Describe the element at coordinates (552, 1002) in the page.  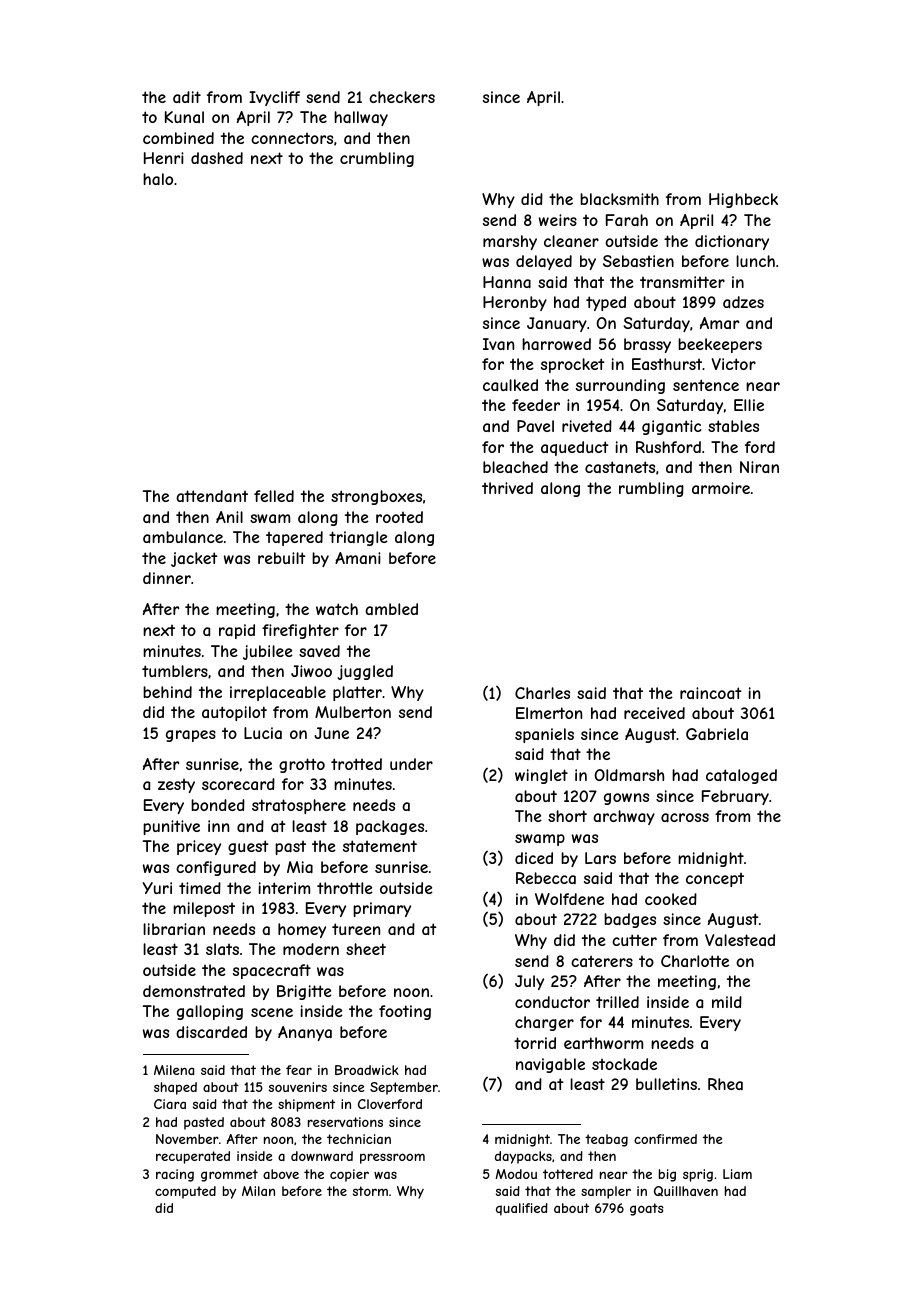
I see `conductor` at that location.
